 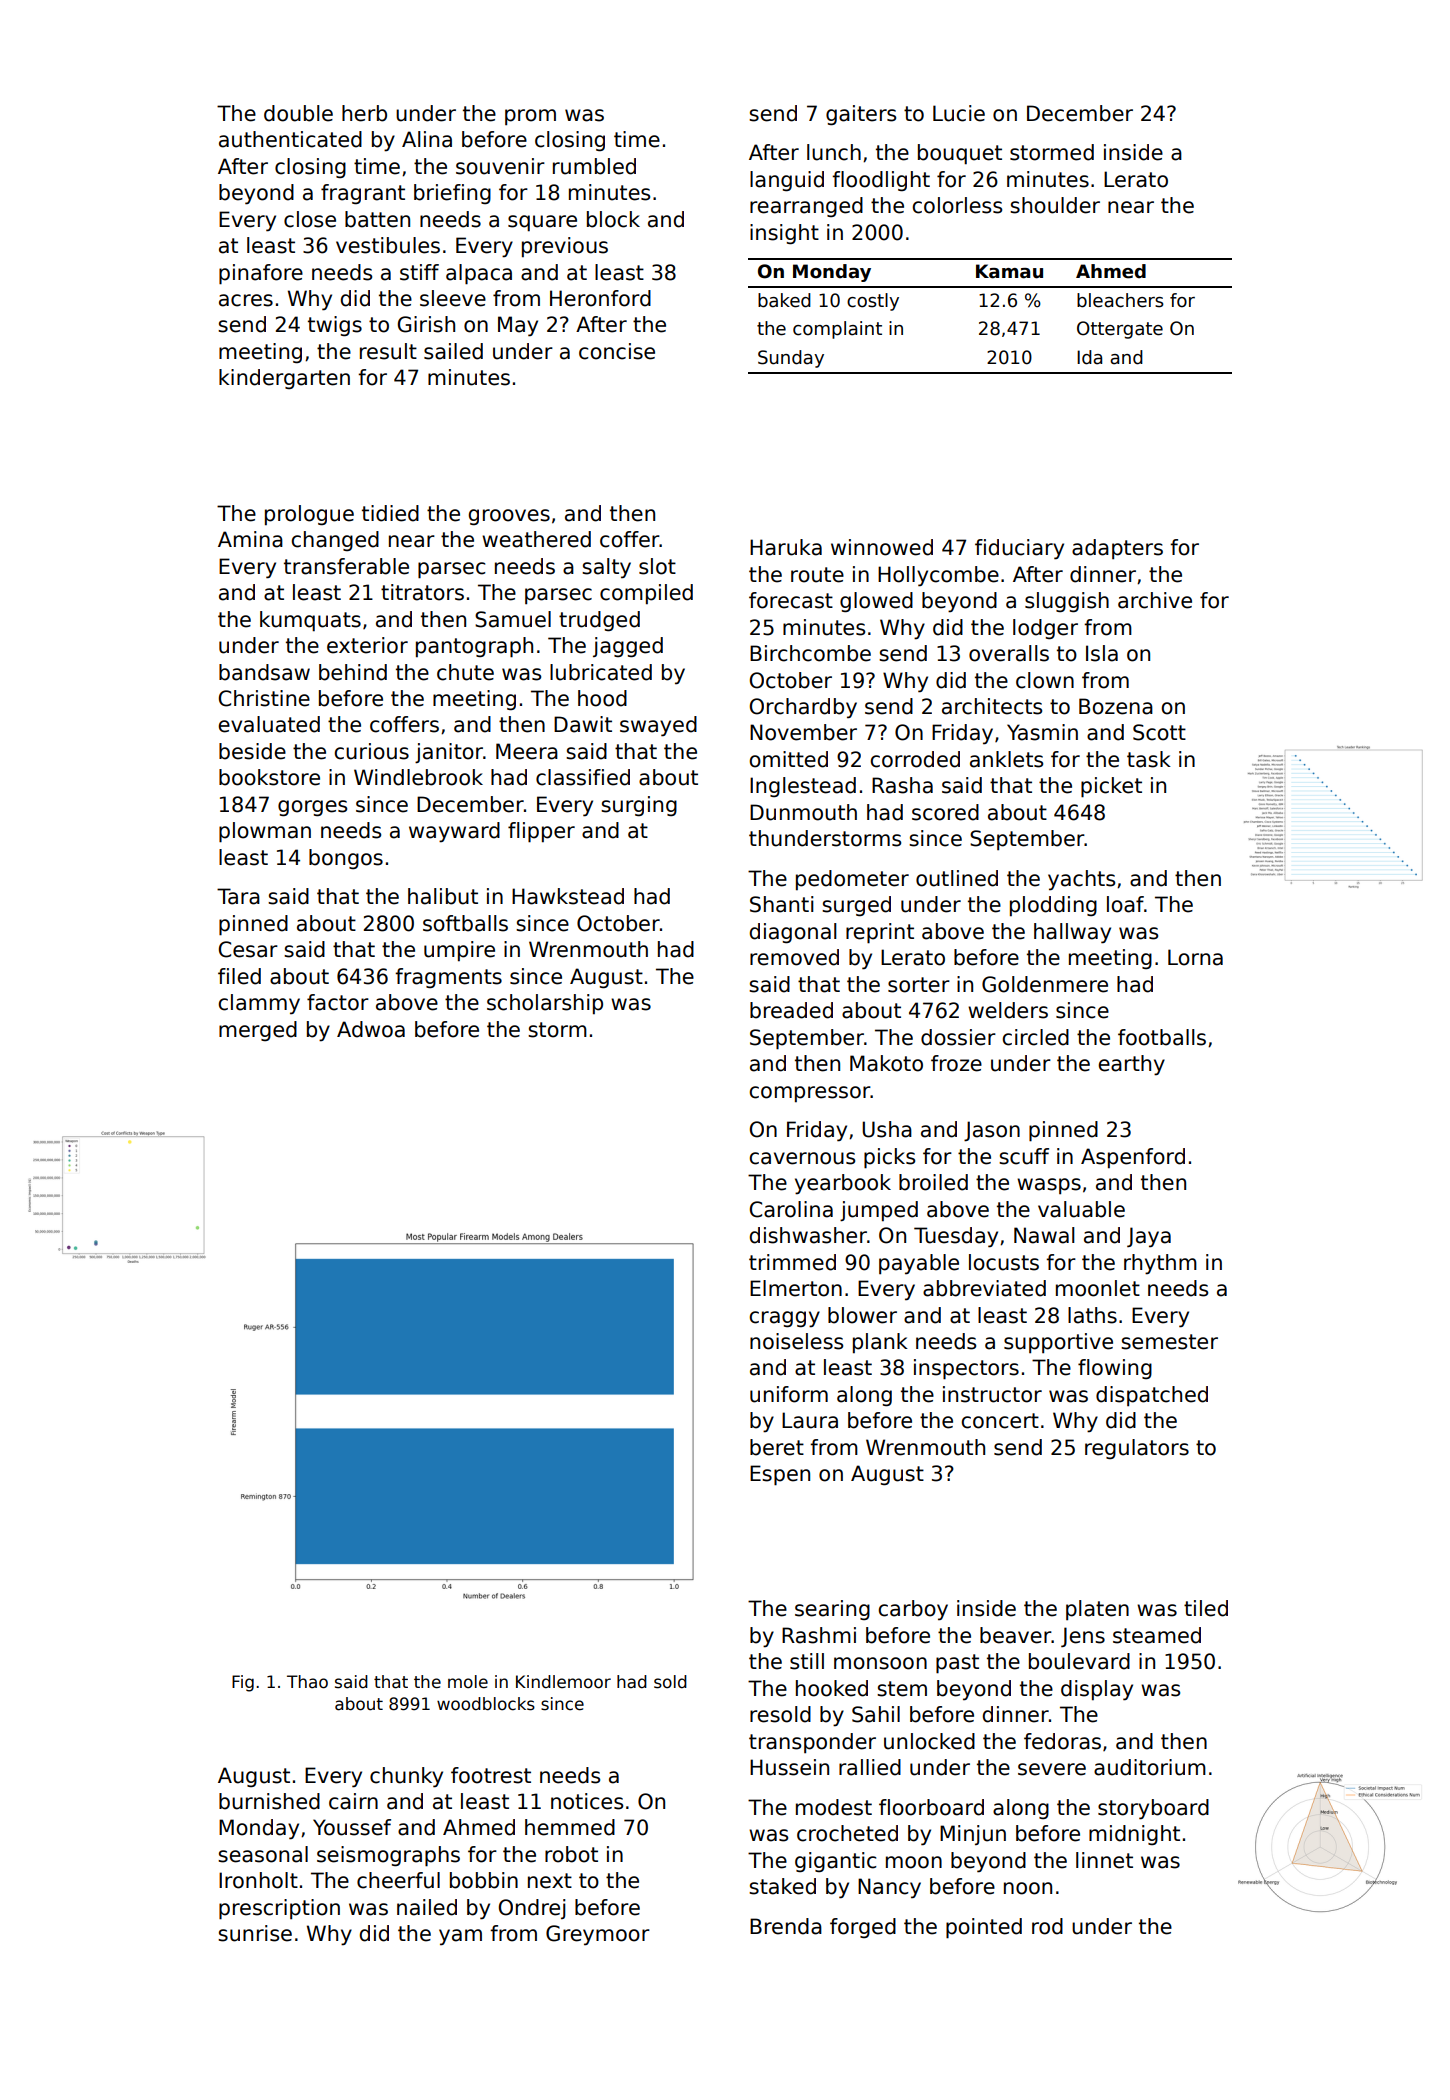 I want to click on uniform, so click(x=789, y=1394).
